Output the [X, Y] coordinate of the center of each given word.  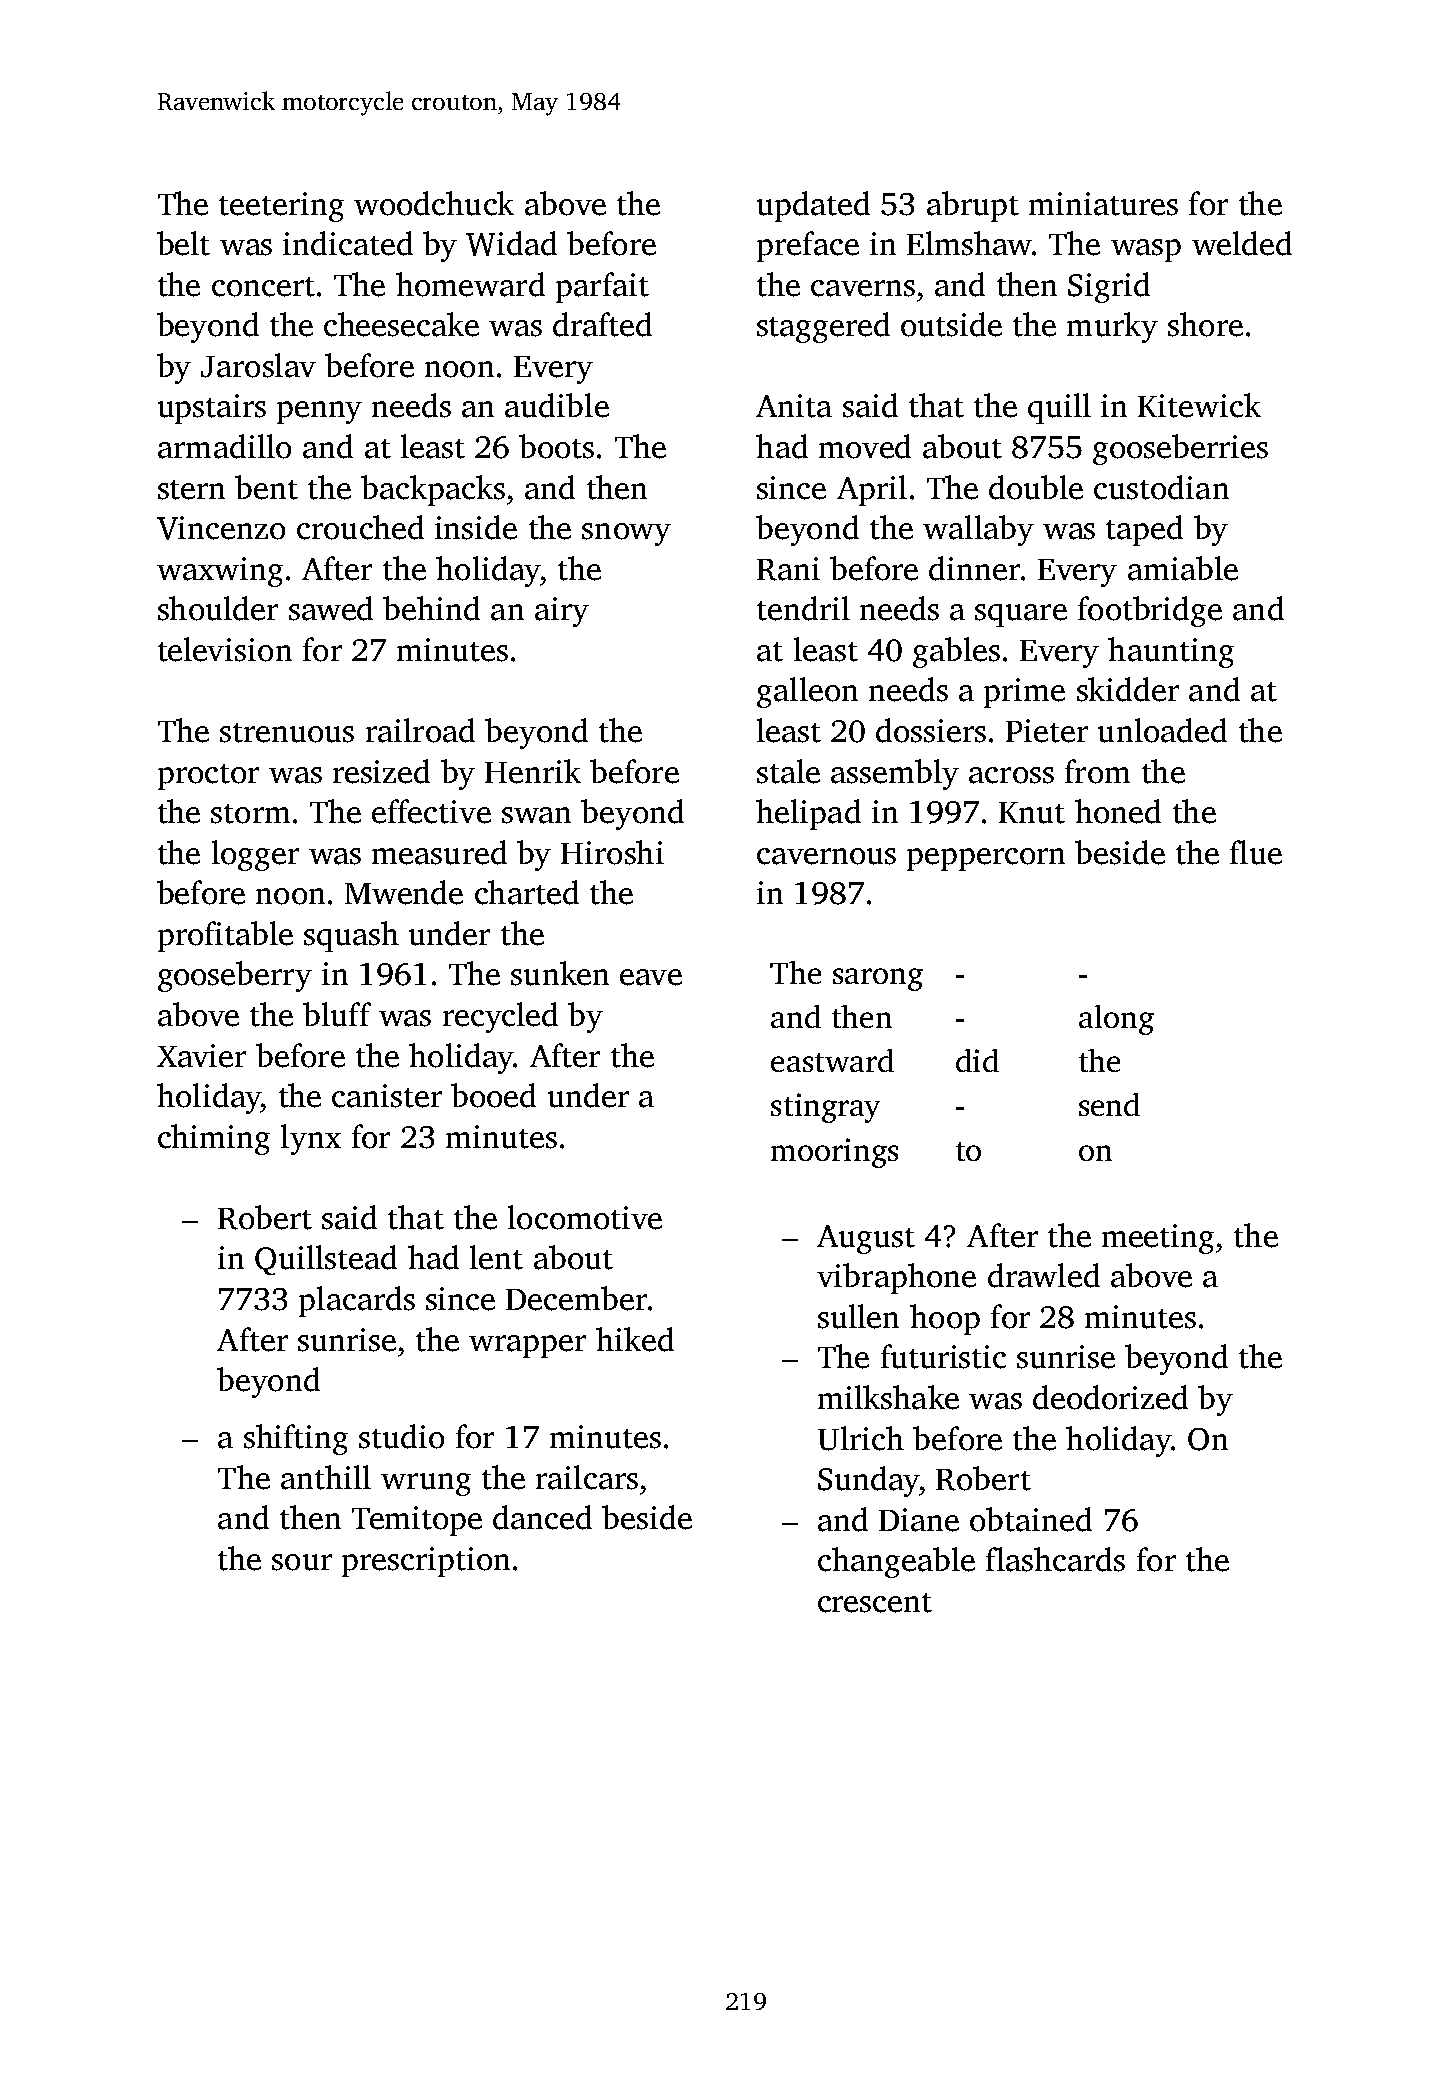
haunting [1171, 652]
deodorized [1110, 1397]
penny [319, 412]
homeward [470, 284]
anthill [326, 1477]
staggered [823, 327]
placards [357, 1301]
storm [250, 814]
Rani [788, 569]
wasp [1146, 250]
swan [536, 815]
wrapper [527, 1346]
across [1011, 775]
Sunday [868, 1481]
